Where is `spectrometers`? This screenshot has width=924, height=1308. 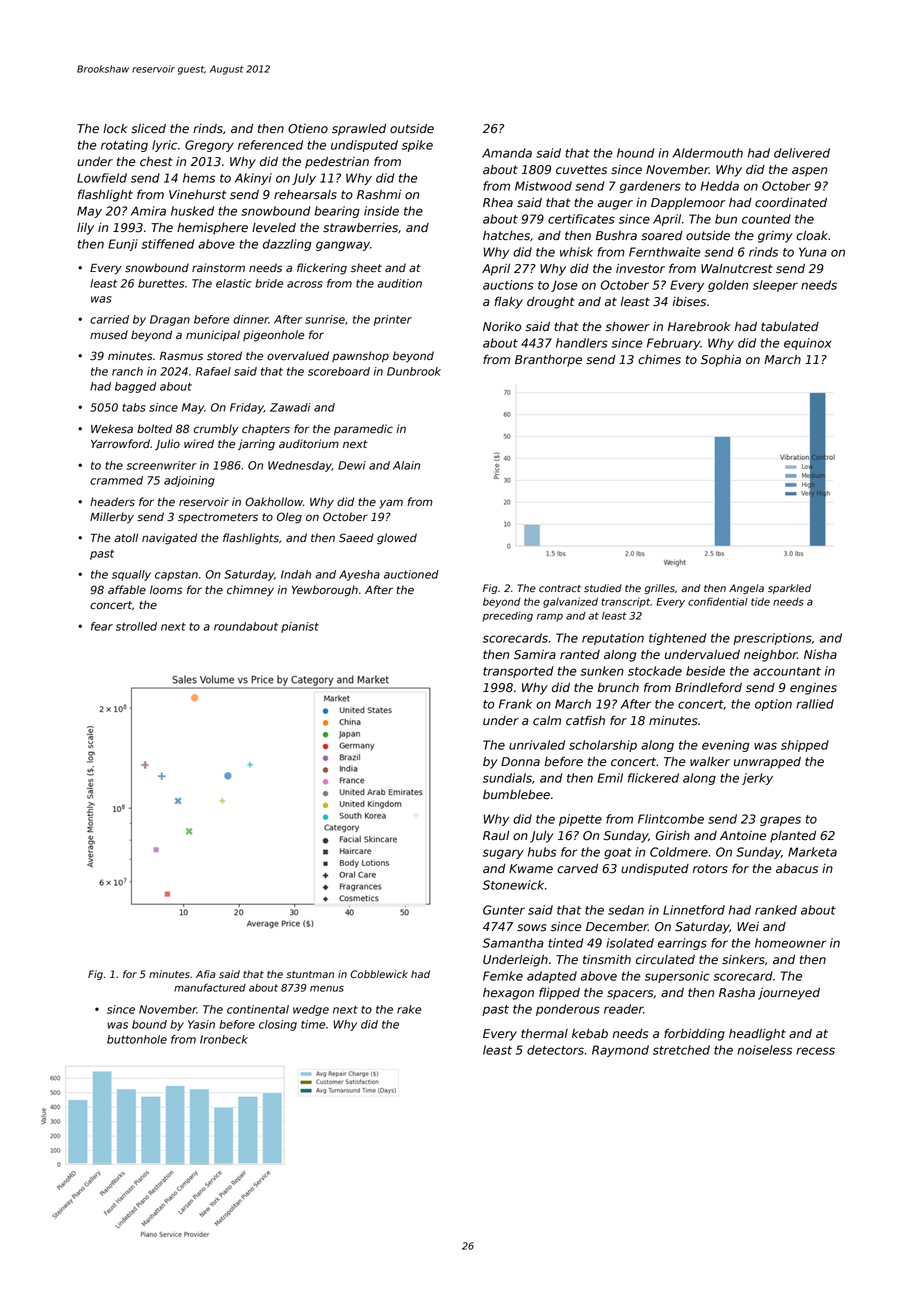 spectrometers is located at coordinates (218, 518).
